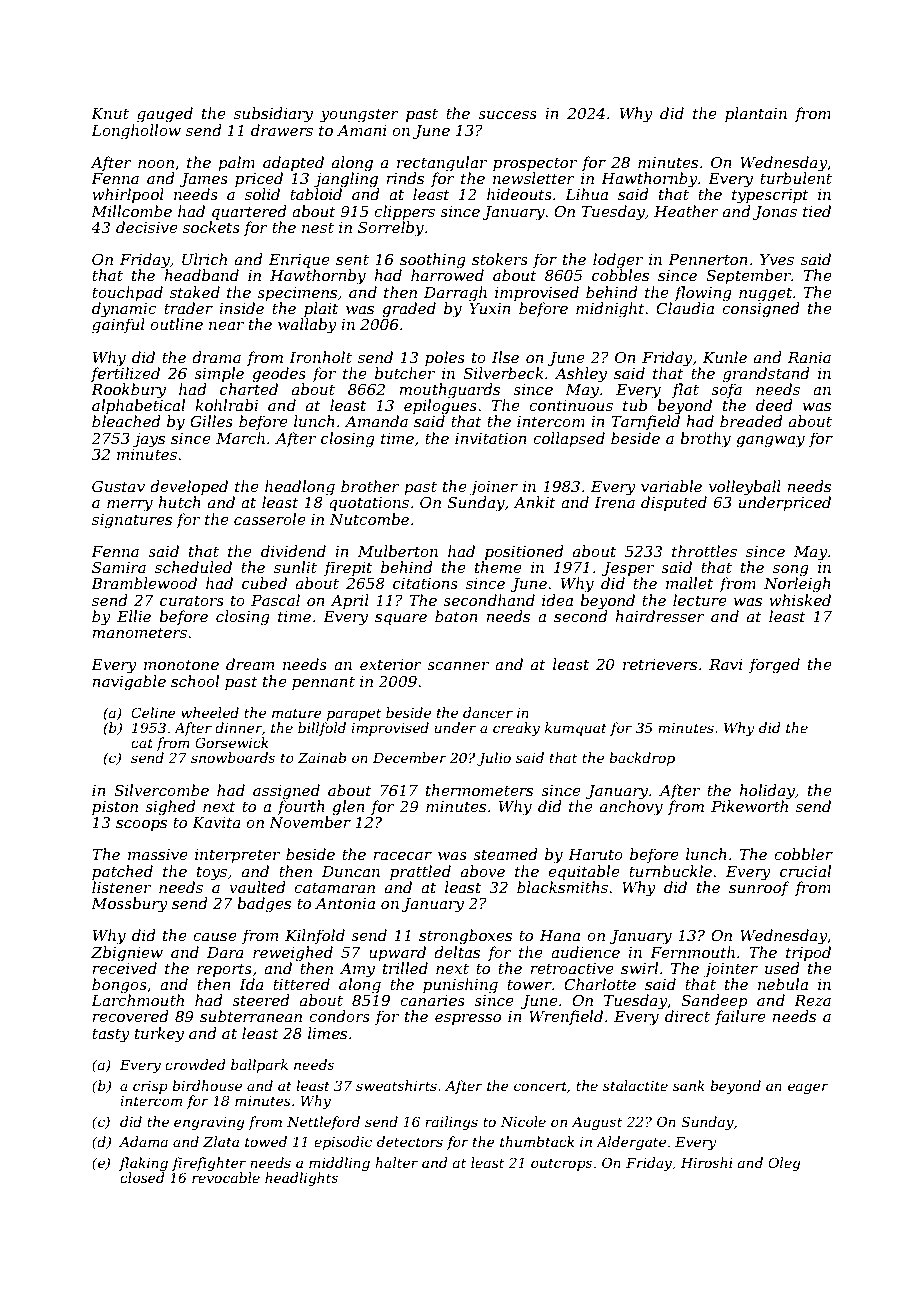 The image size is (924, 1308). I want to click on holiday, so click(767, 792).
